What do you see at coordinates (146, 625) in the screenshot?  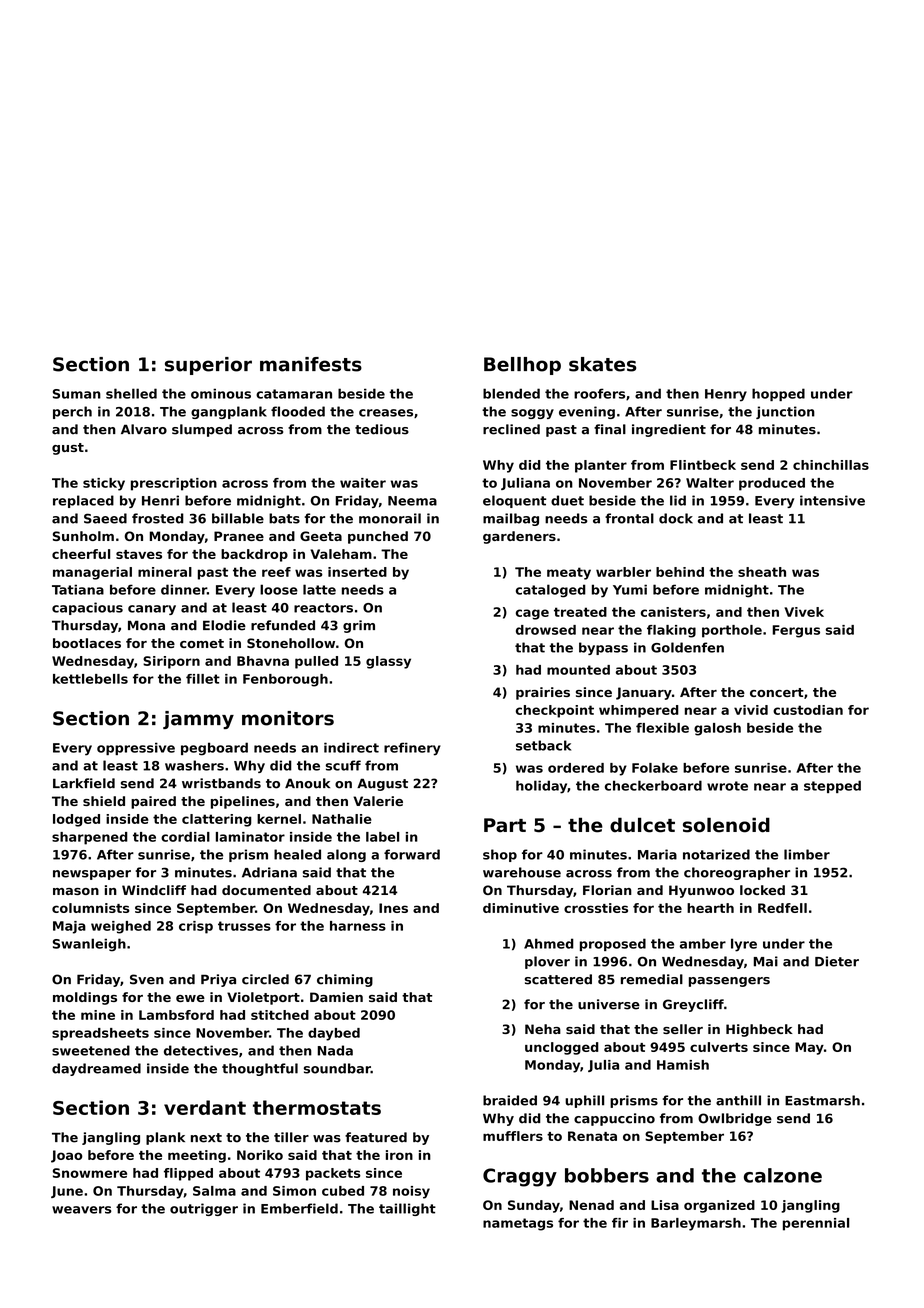 I see `Mona` at bounding box center [146, 625].
